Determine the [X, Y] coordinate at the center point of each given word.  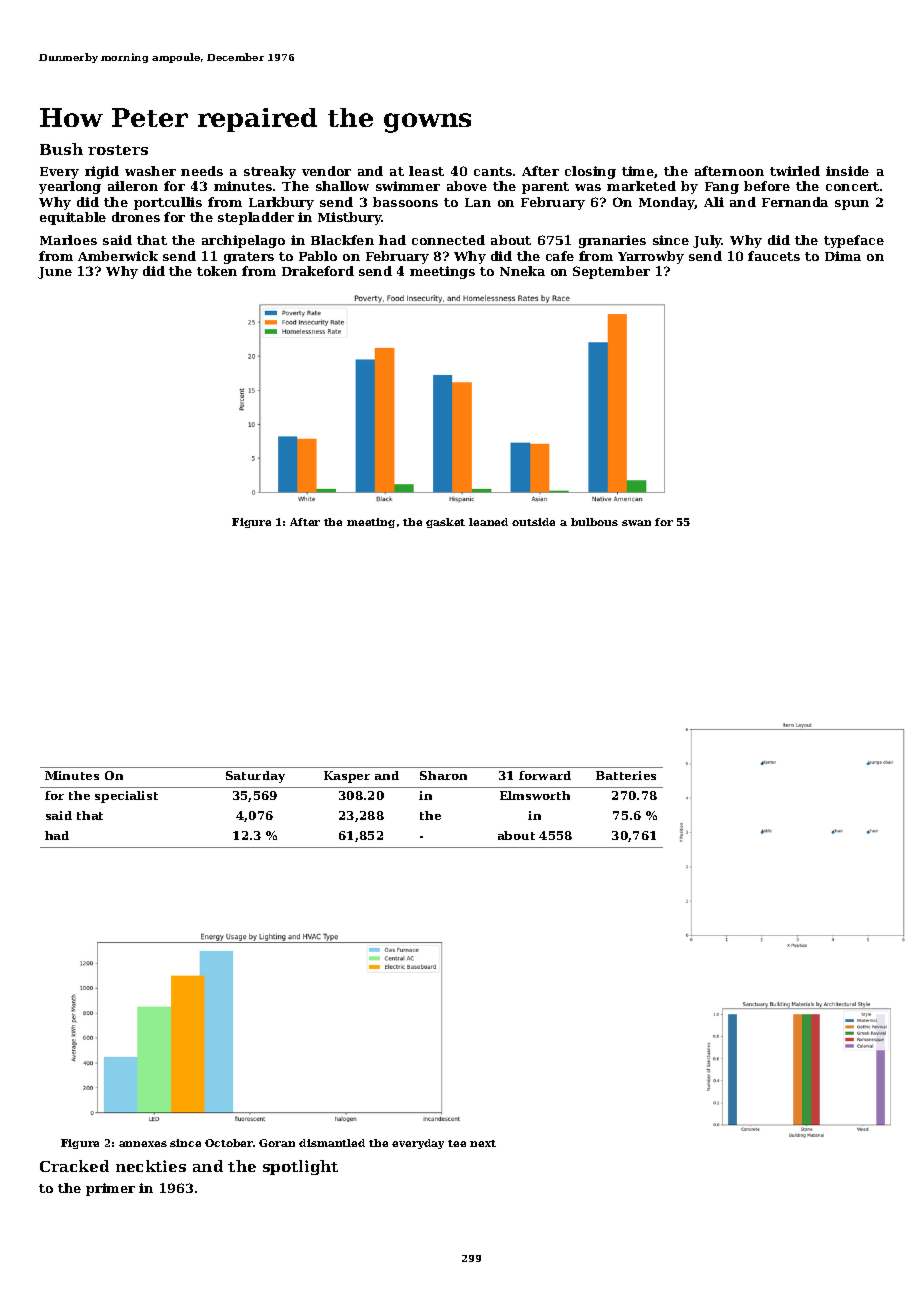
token [217, 271]
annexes [143, 1144]
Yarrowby [651, 257]
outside [533, 522]
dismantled [332, 1143]
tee [457, 1143]
